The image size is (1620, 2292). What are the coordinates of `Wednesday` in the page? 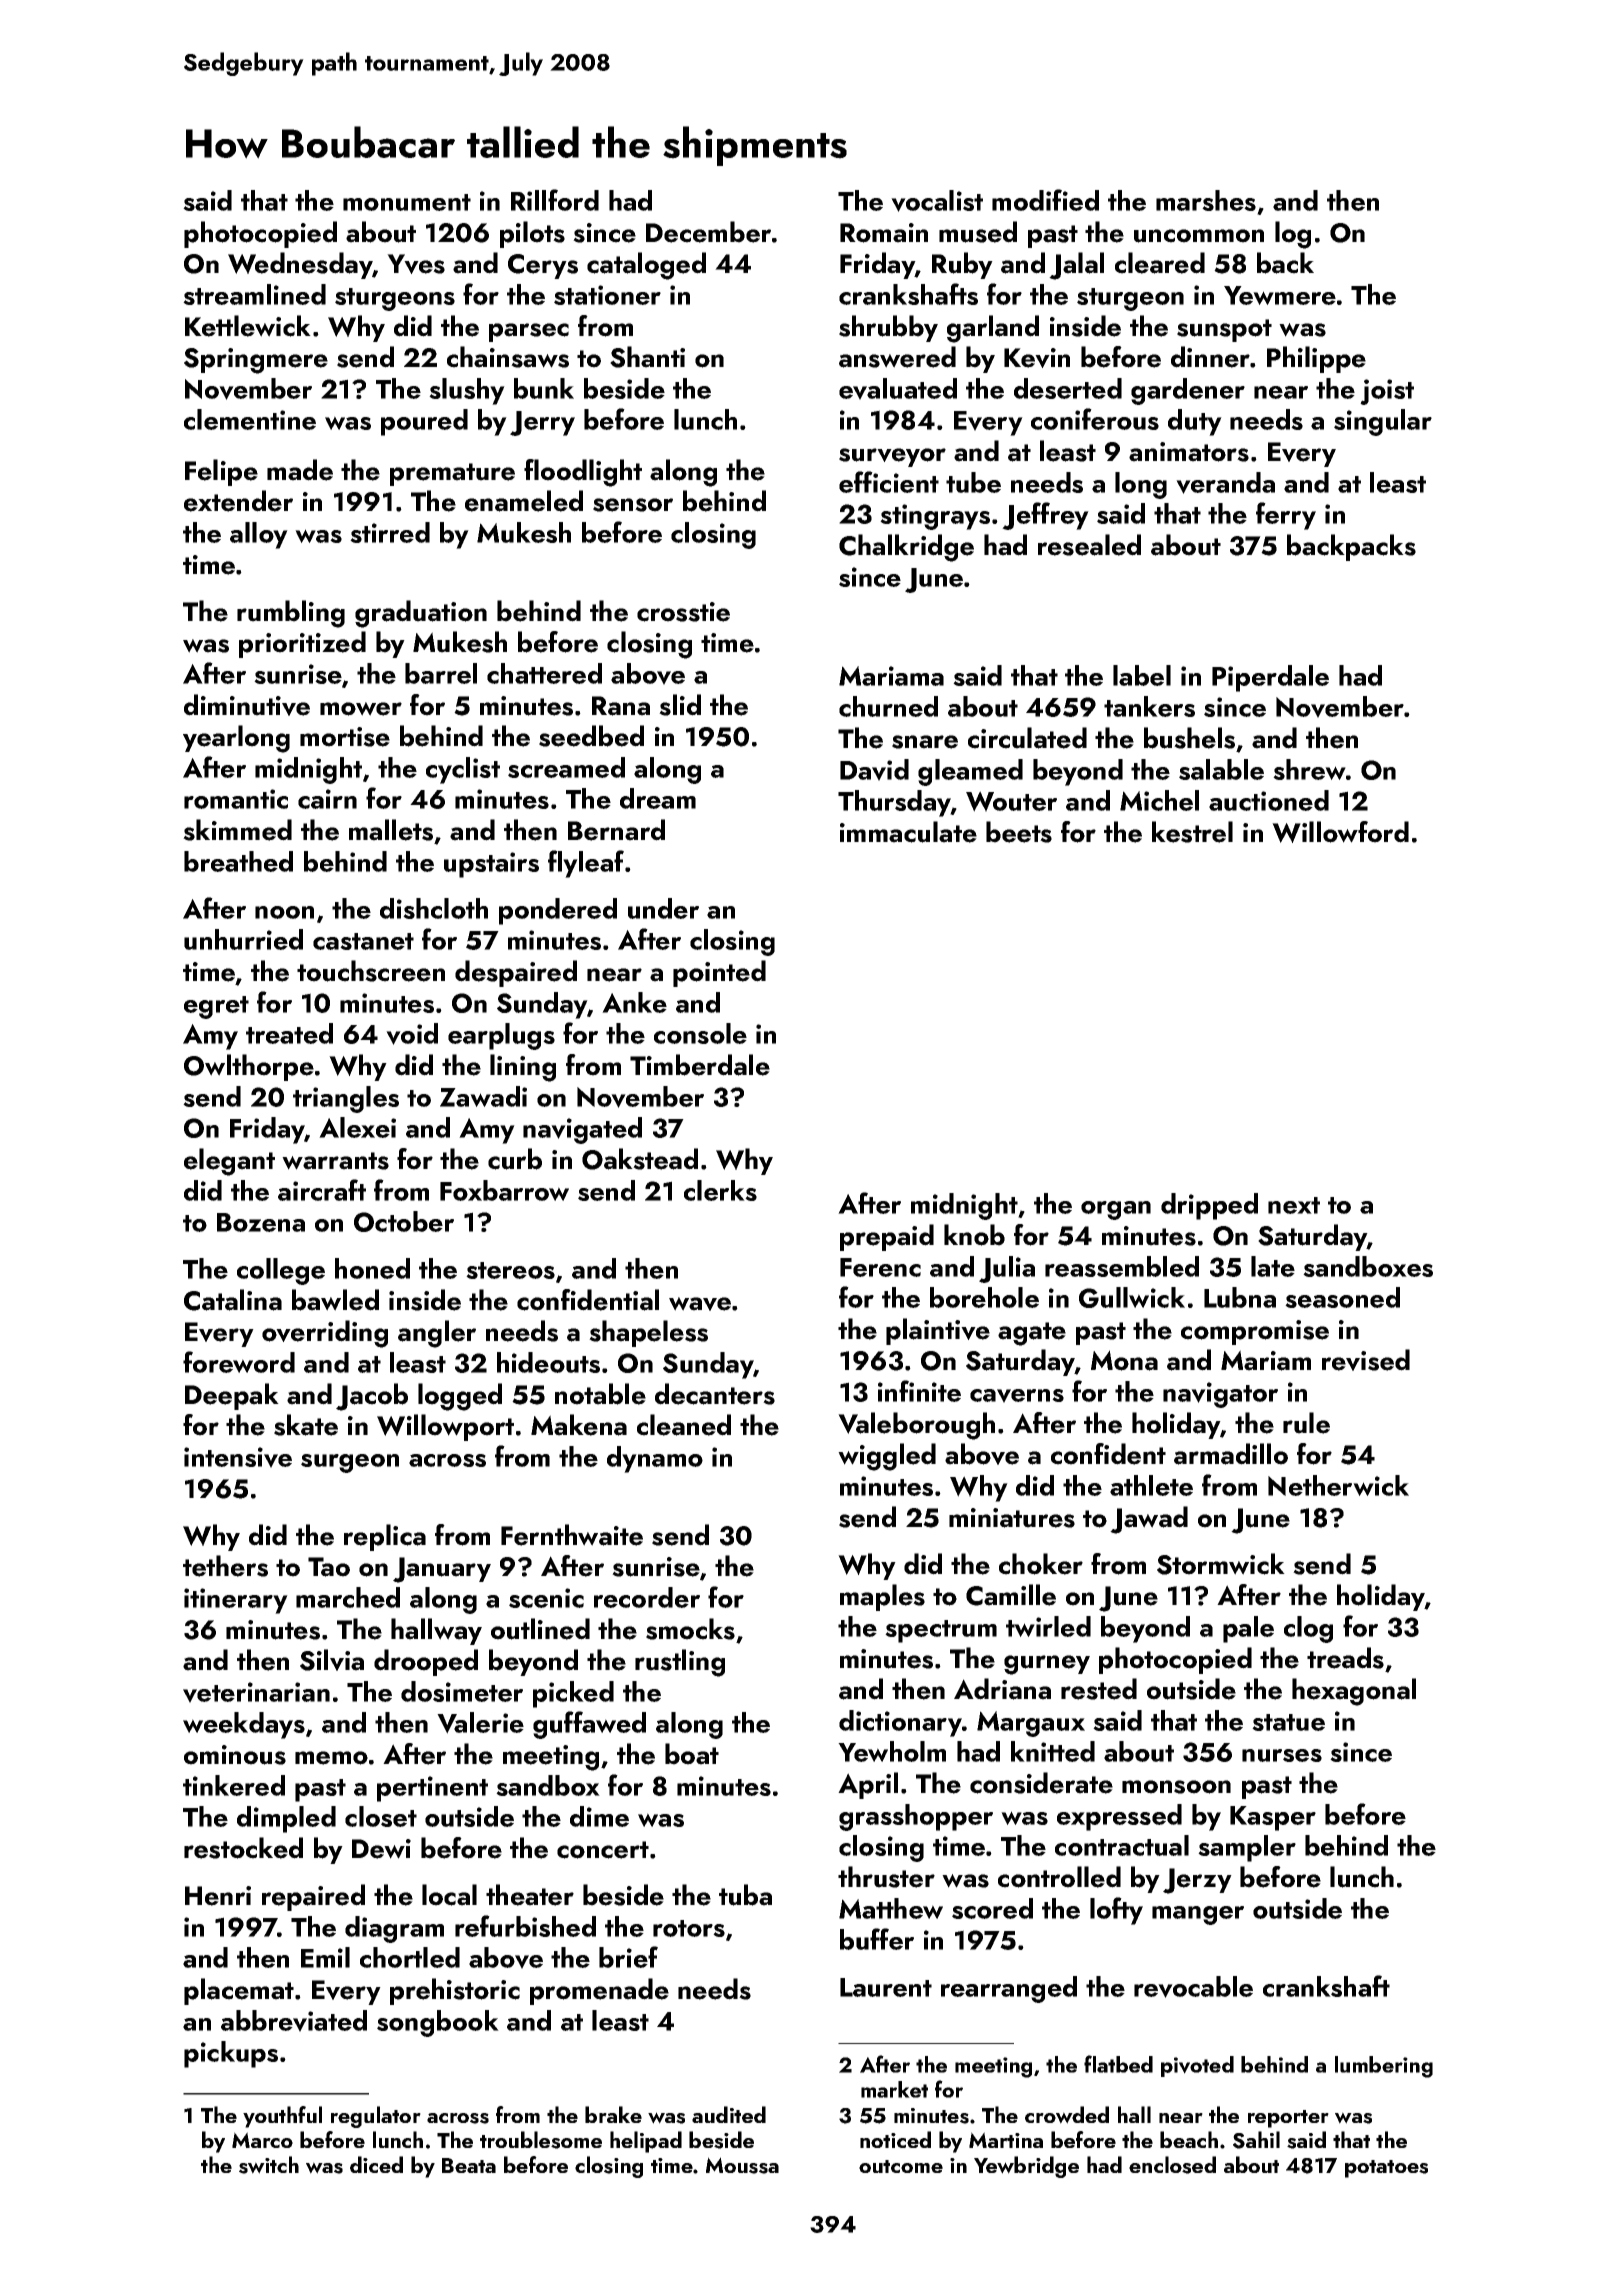 It's located at (300, 265).
